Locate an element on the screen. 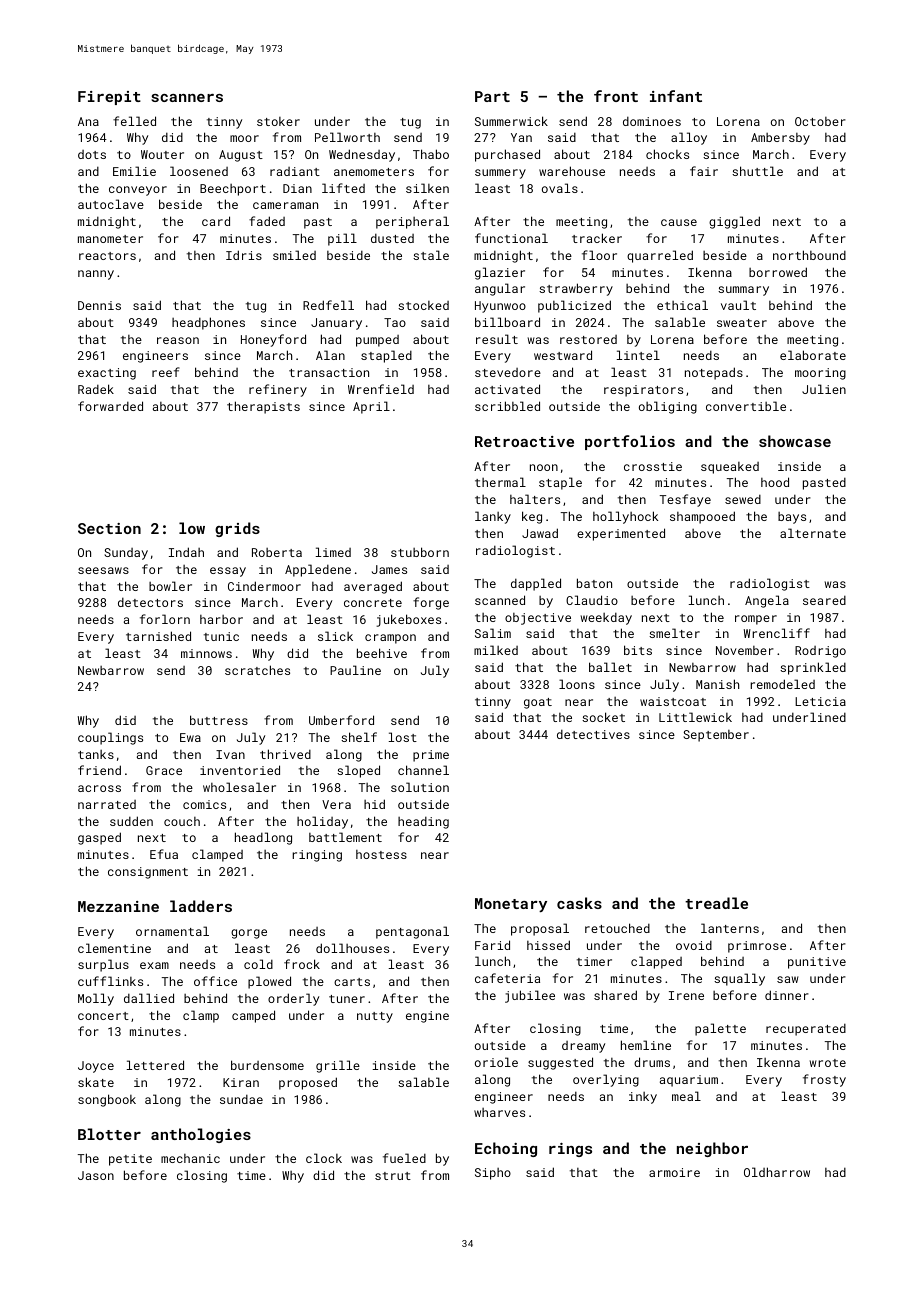 The height and width of the screenshot is (1308, 924). primrose is located at coordinates (757, 947).
